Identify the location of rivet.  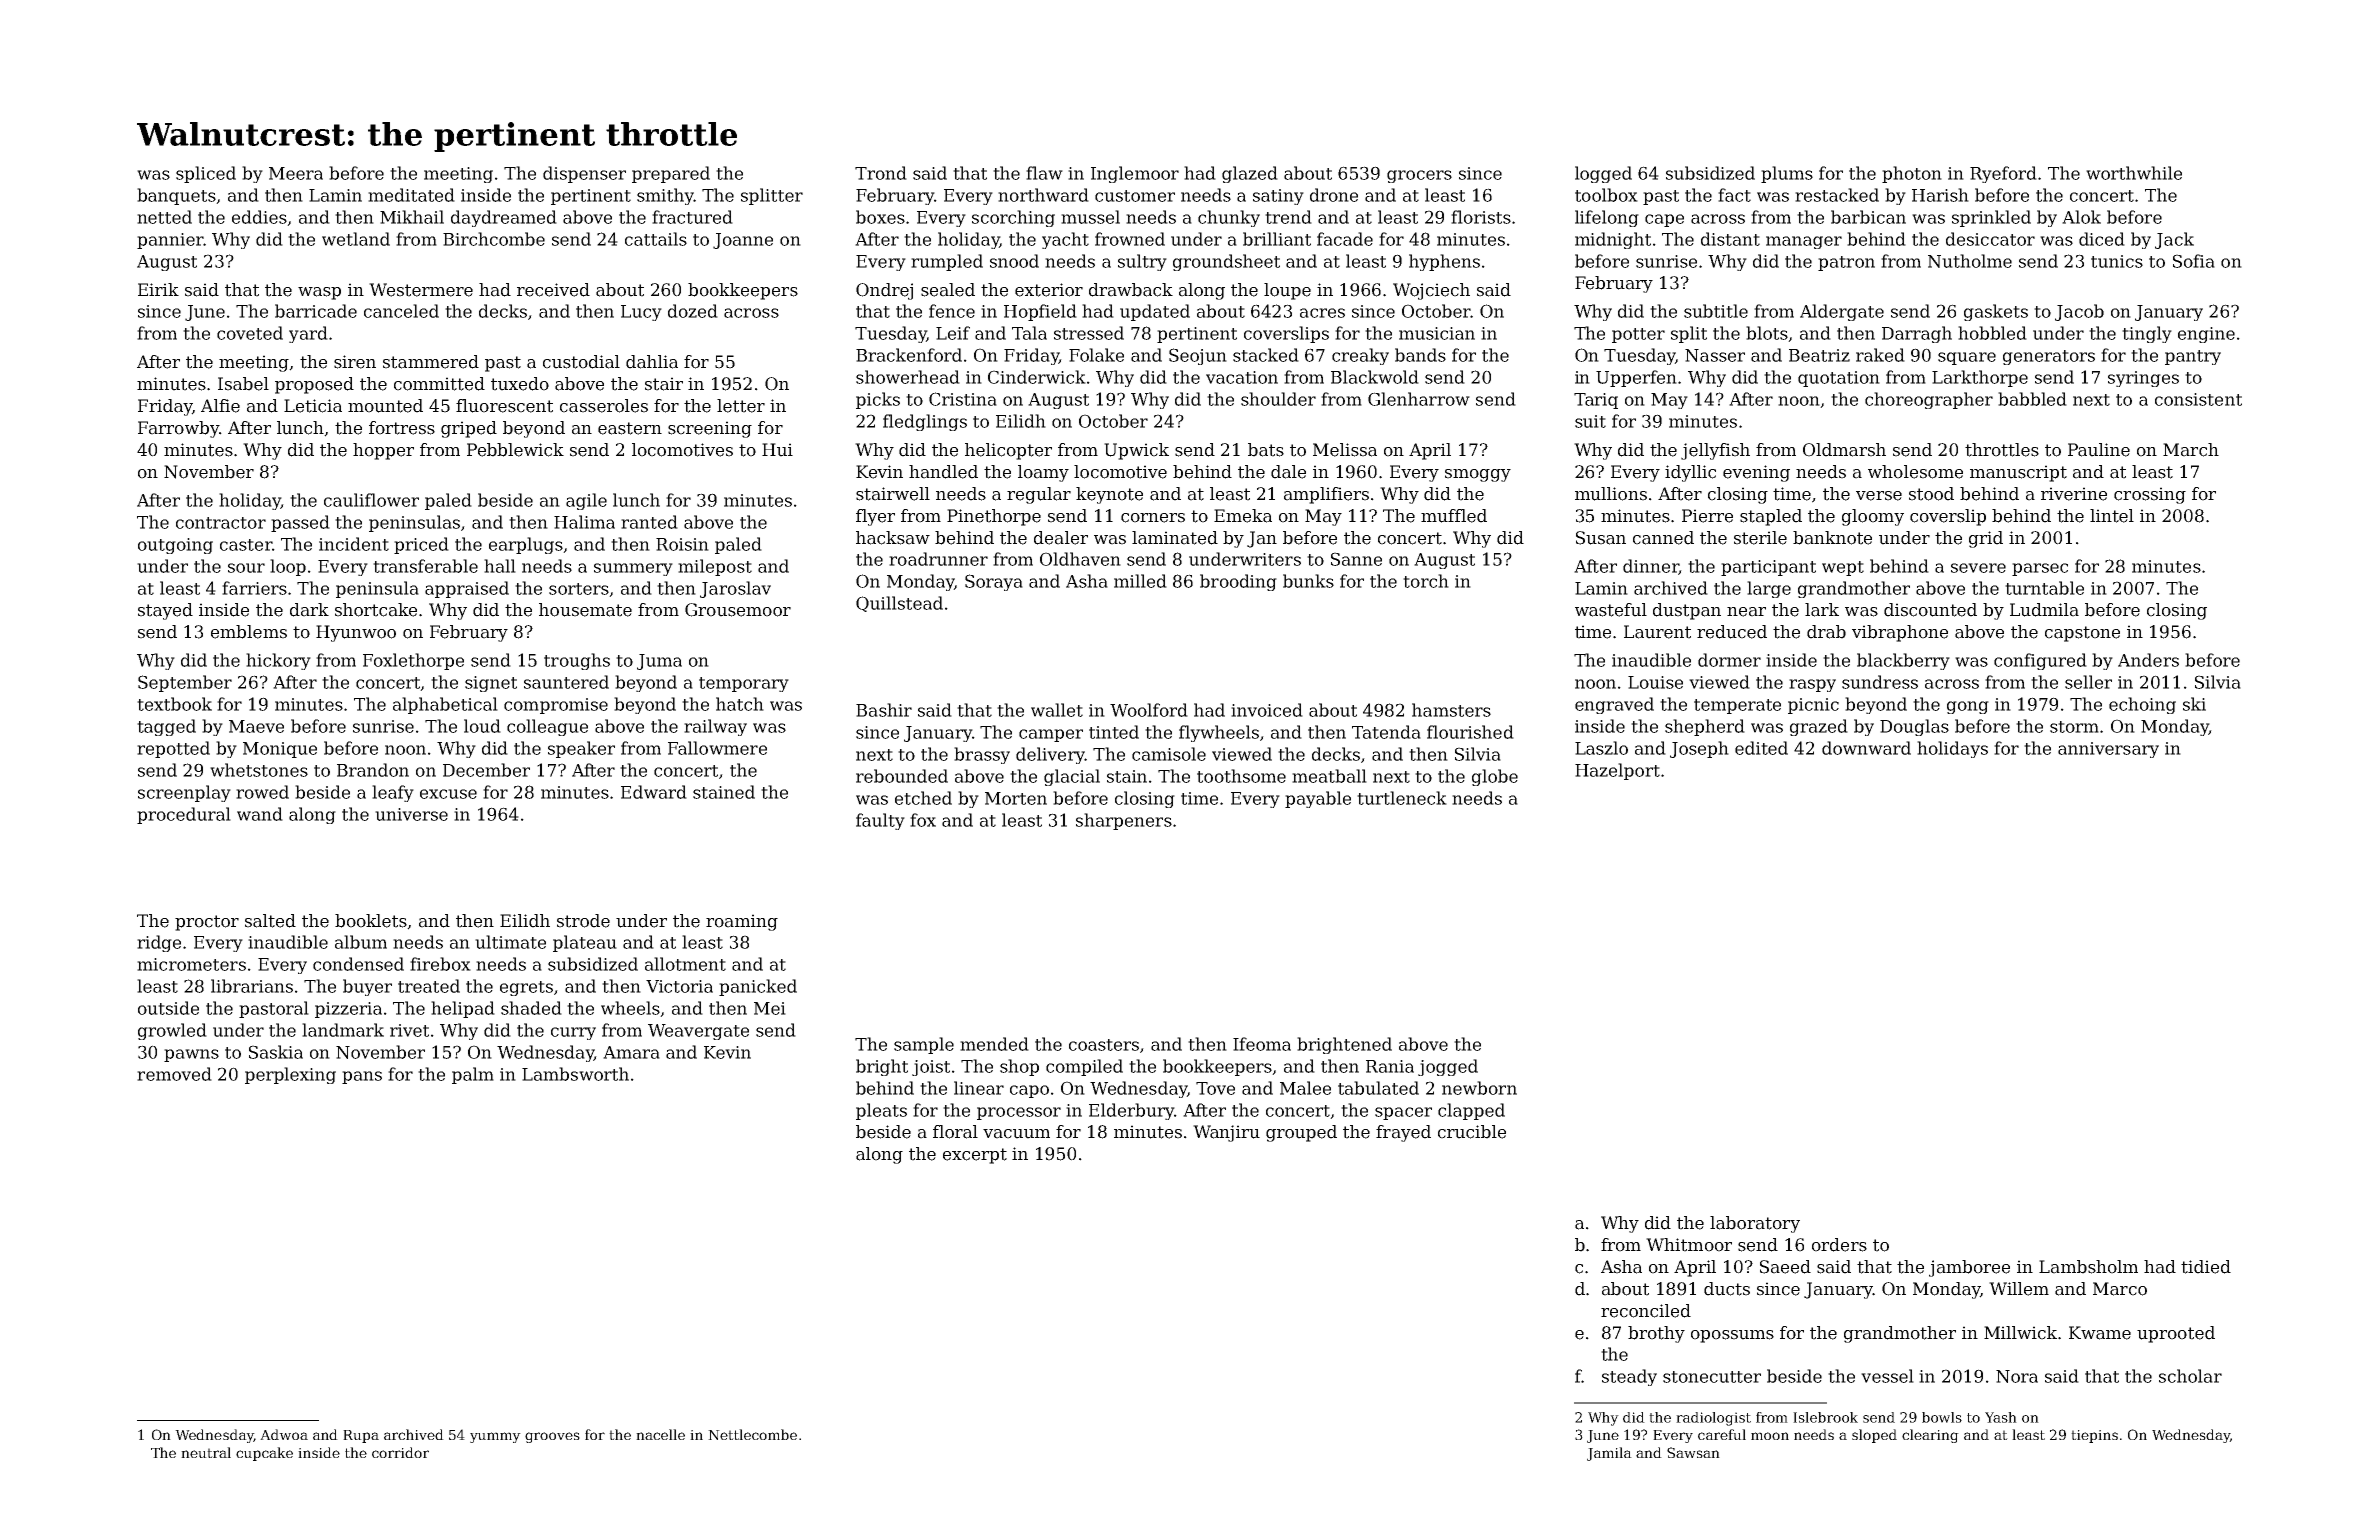
(409, 1030).
